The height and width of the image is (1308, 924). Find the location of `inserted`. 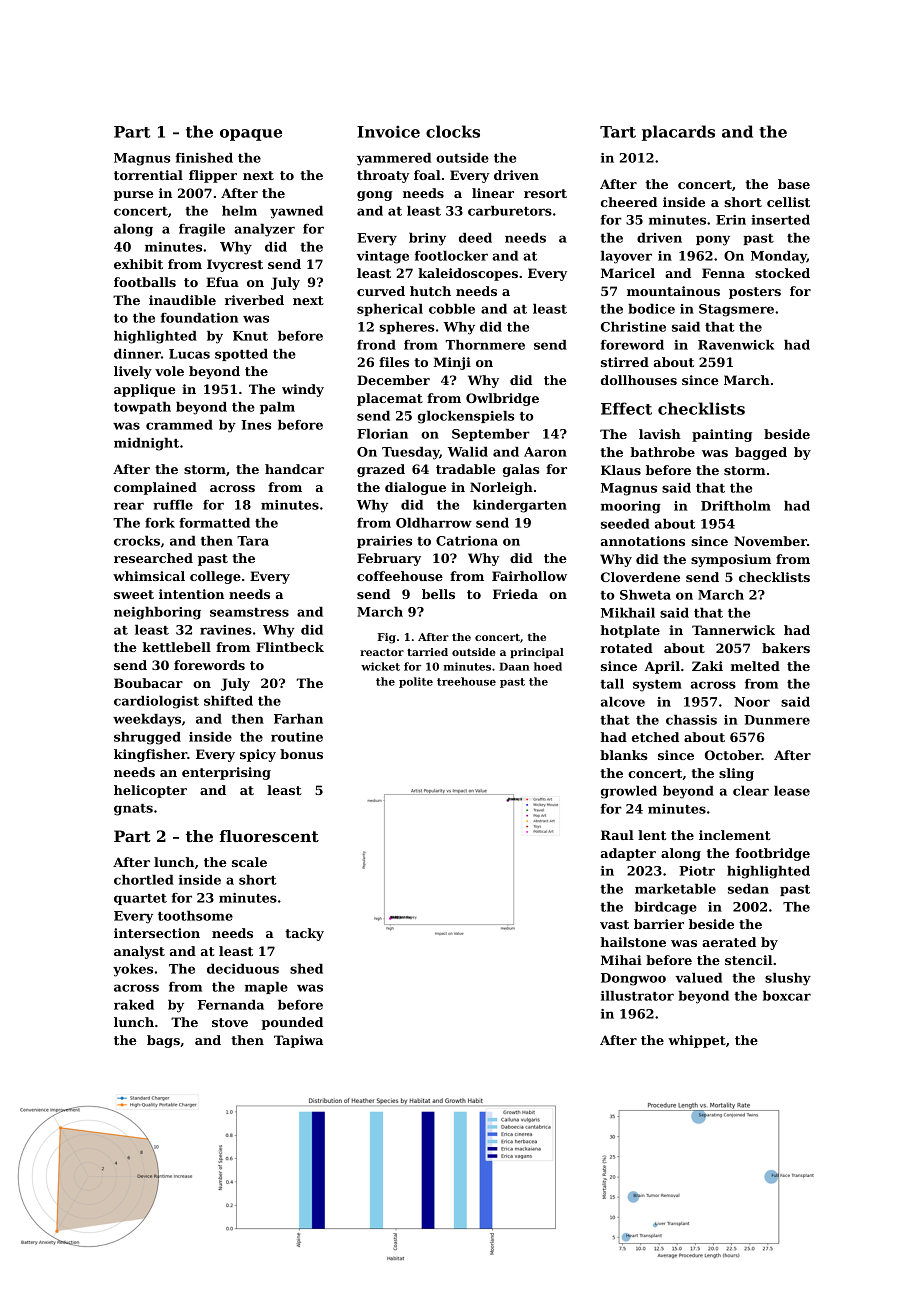

inserted is located at coordinates (780, 220).
